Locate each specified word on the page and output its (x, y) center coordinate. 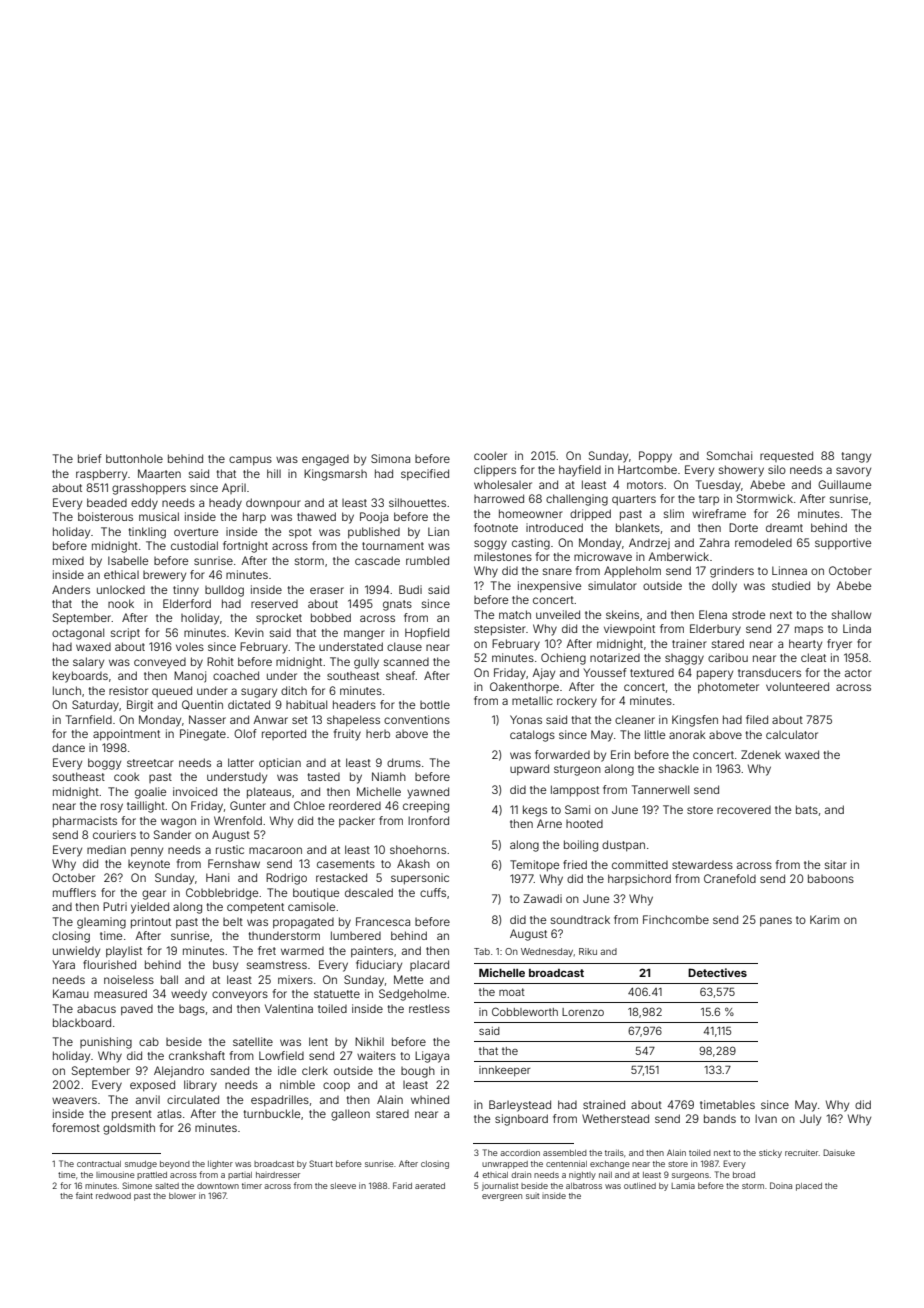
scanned (406, 662)
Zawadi (542, 898)
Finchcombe (676, 919)
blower (182, 1196)
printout (151, 923)
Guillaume (844, 484)
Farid (402, 1185)
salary (88, 663)
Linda (857, 628)
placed (809, 1187)
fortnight (245, 547)
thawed (316, 516)
